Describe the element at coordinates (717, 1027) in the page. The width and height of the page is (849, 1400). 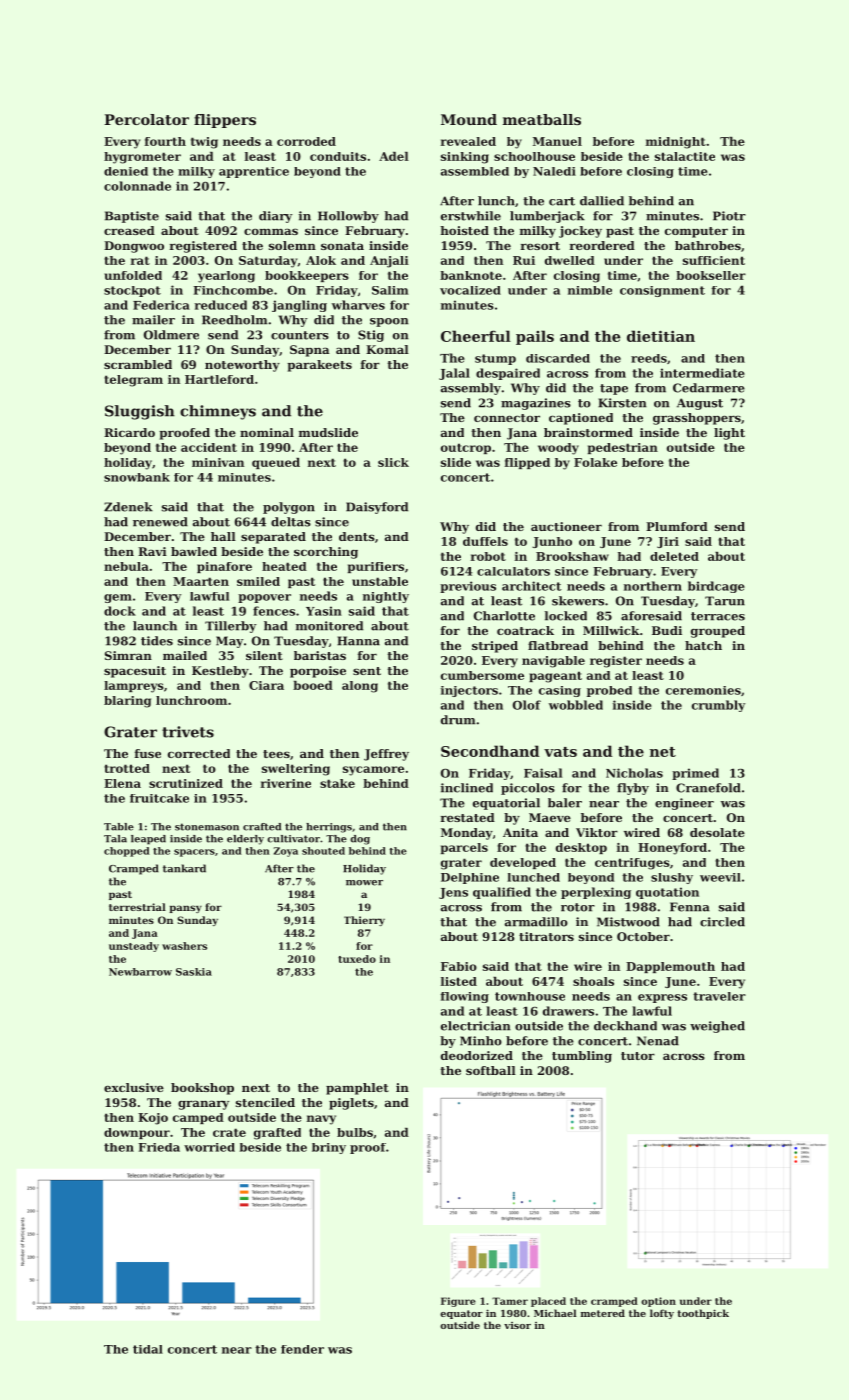
I see `weighed` at that location.
